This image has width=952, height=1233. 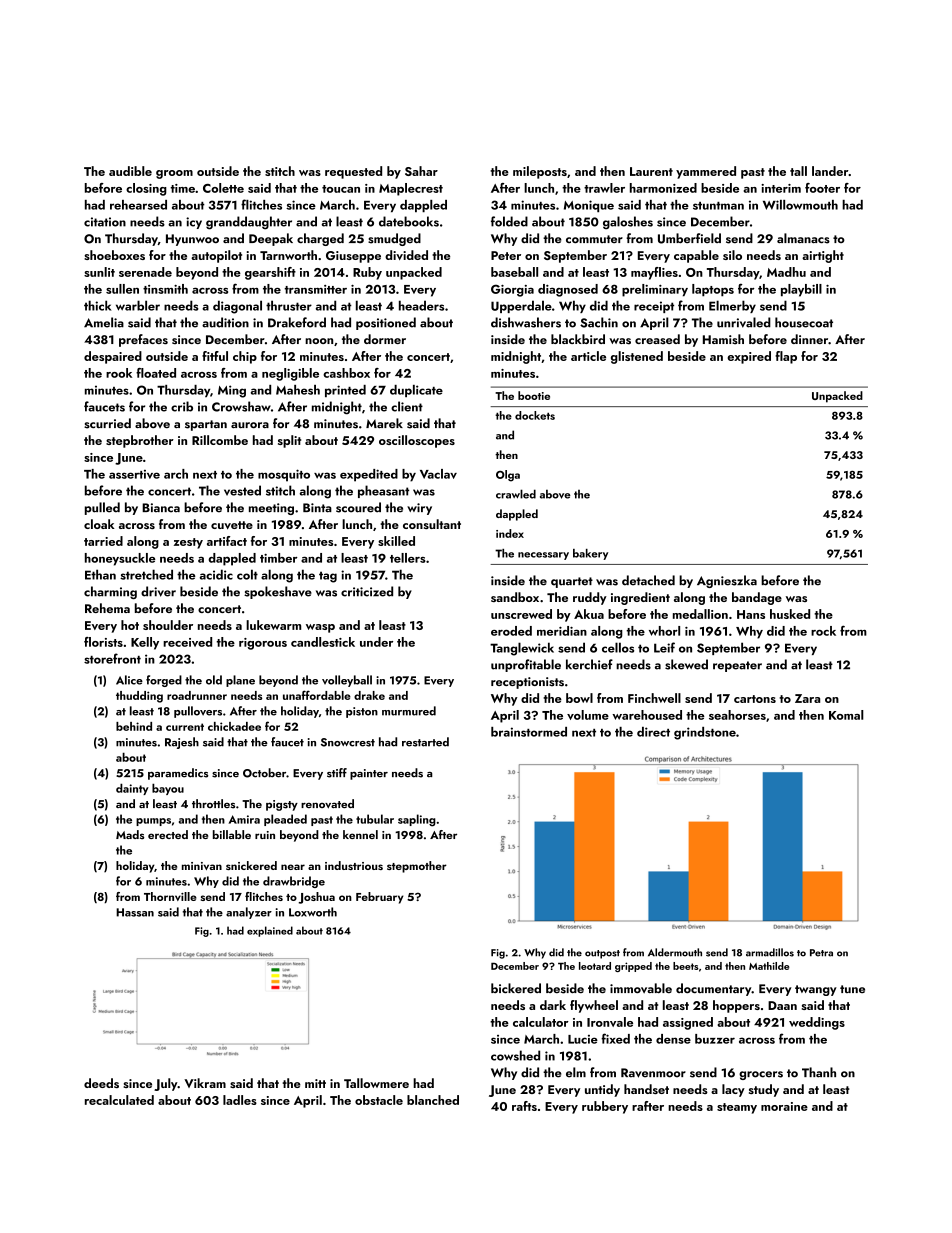 I want to click on florists, so click(x=103, y=642).
